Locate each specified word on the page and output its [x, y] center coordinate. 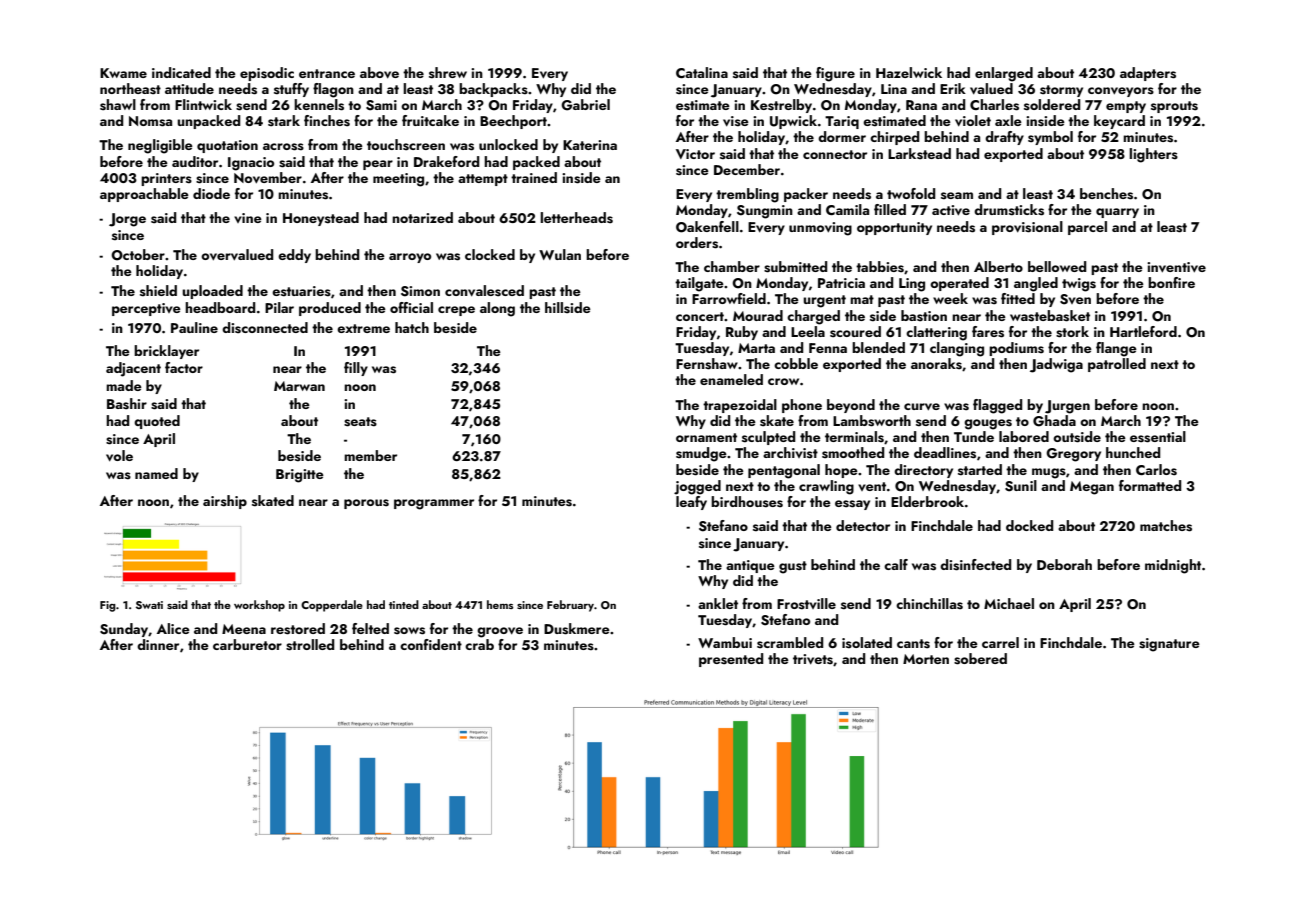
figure [835, 74]
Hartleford [1143, 331]
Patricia [841, 283]
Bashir [127, 404]
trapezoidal [740, 406]
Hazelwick [909, 72]
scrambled [790, 643]
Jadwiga [1056, 365]
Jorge [127, 220]
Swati [149, 605]
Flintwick [203, 104]
